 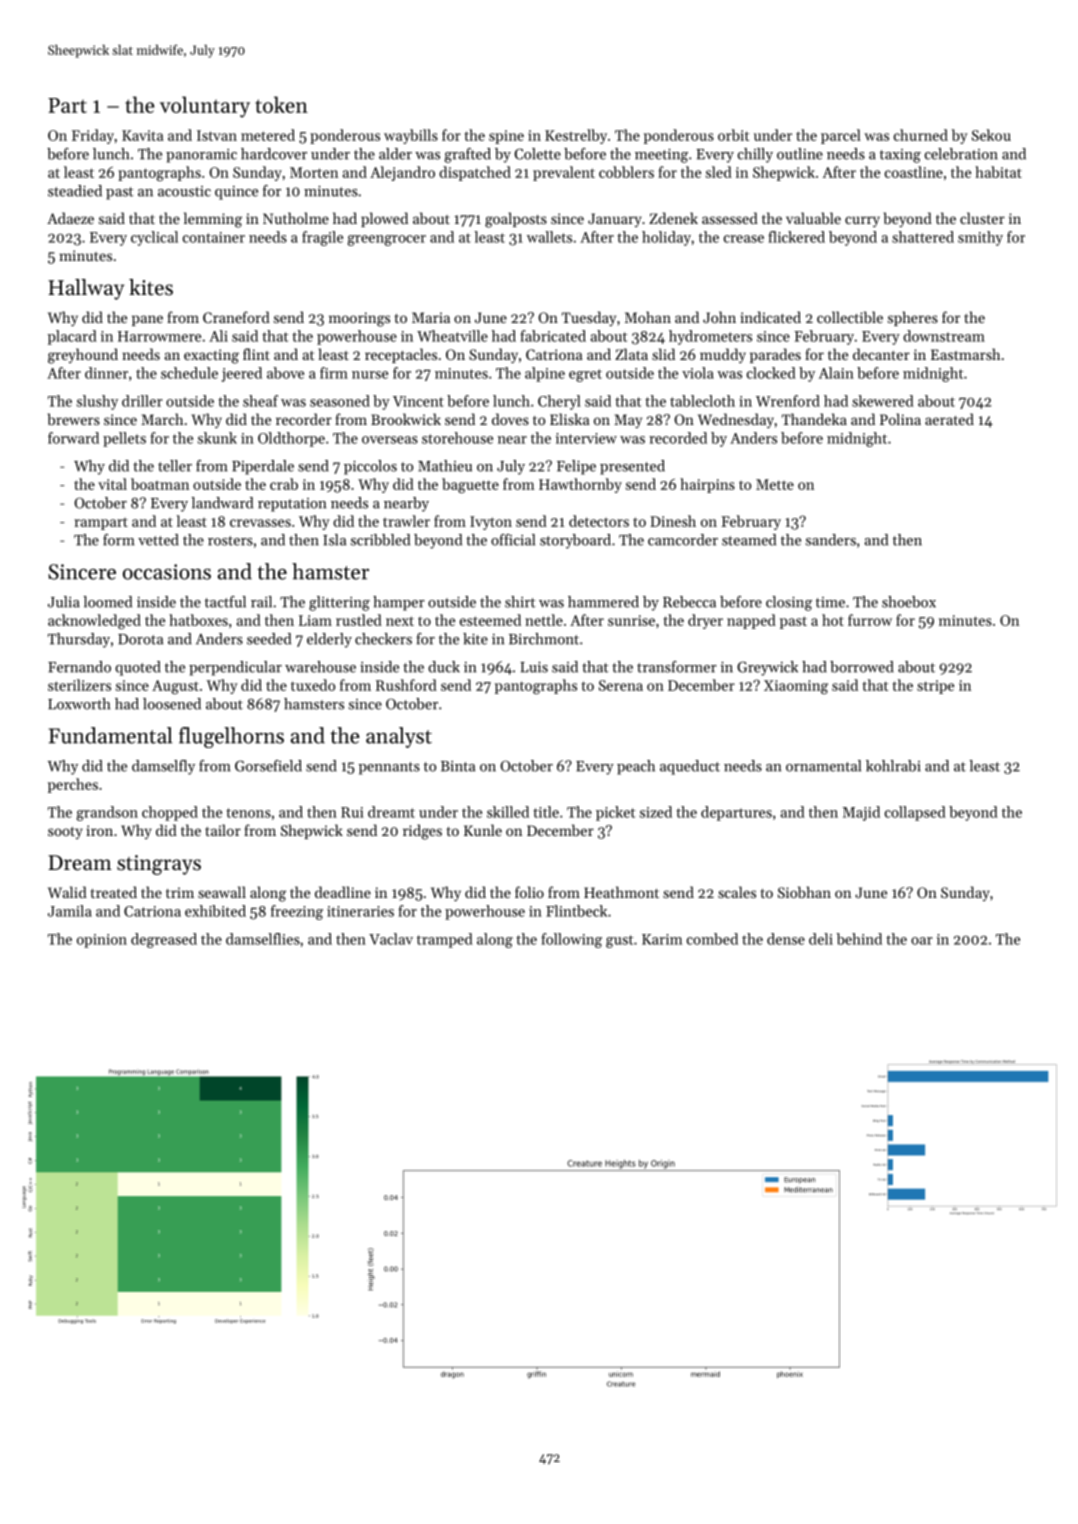 I want to click on Binta, so click(x=458, y=766).
